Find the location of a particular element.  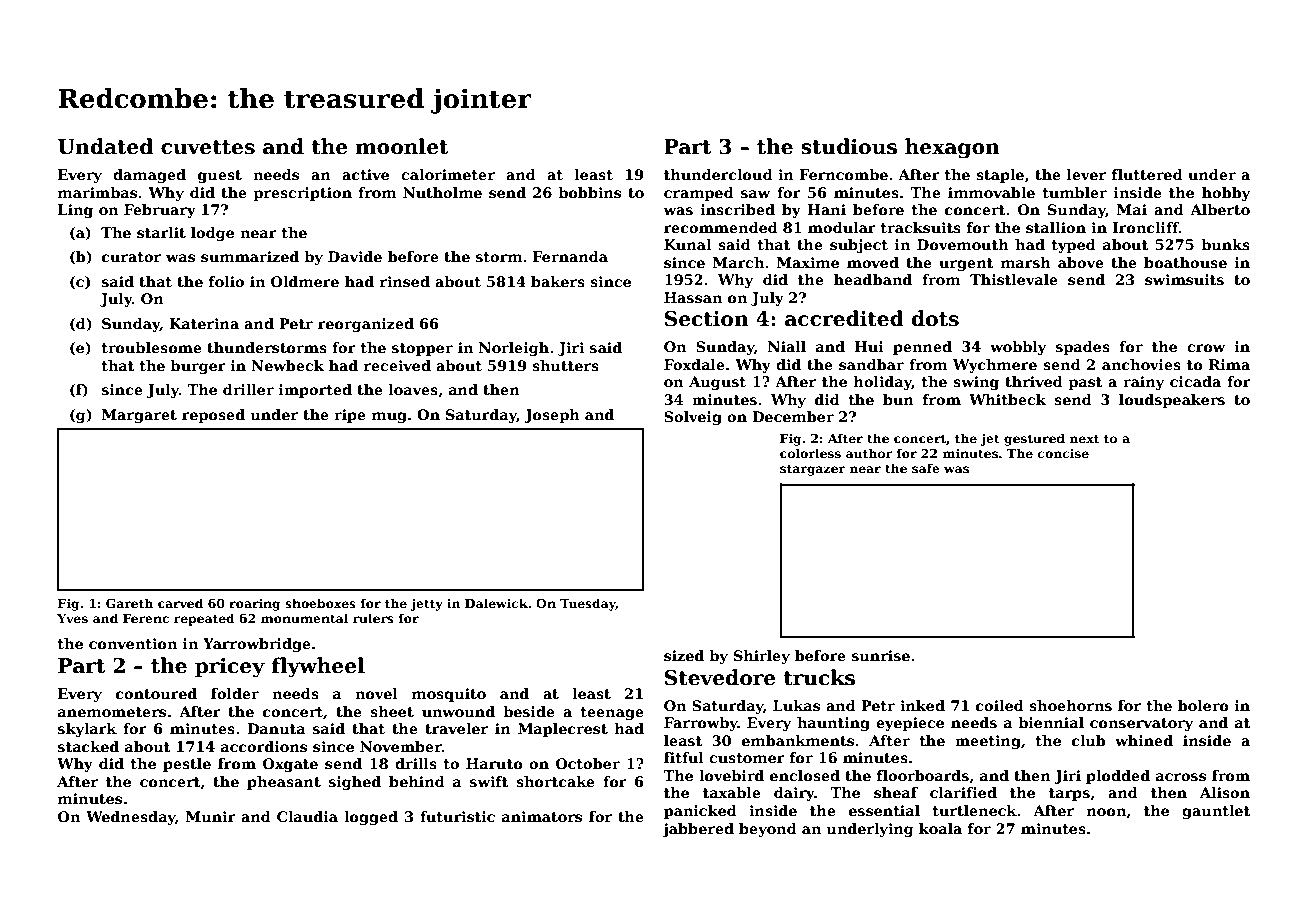

club is located at coordinates (1088, 740).
